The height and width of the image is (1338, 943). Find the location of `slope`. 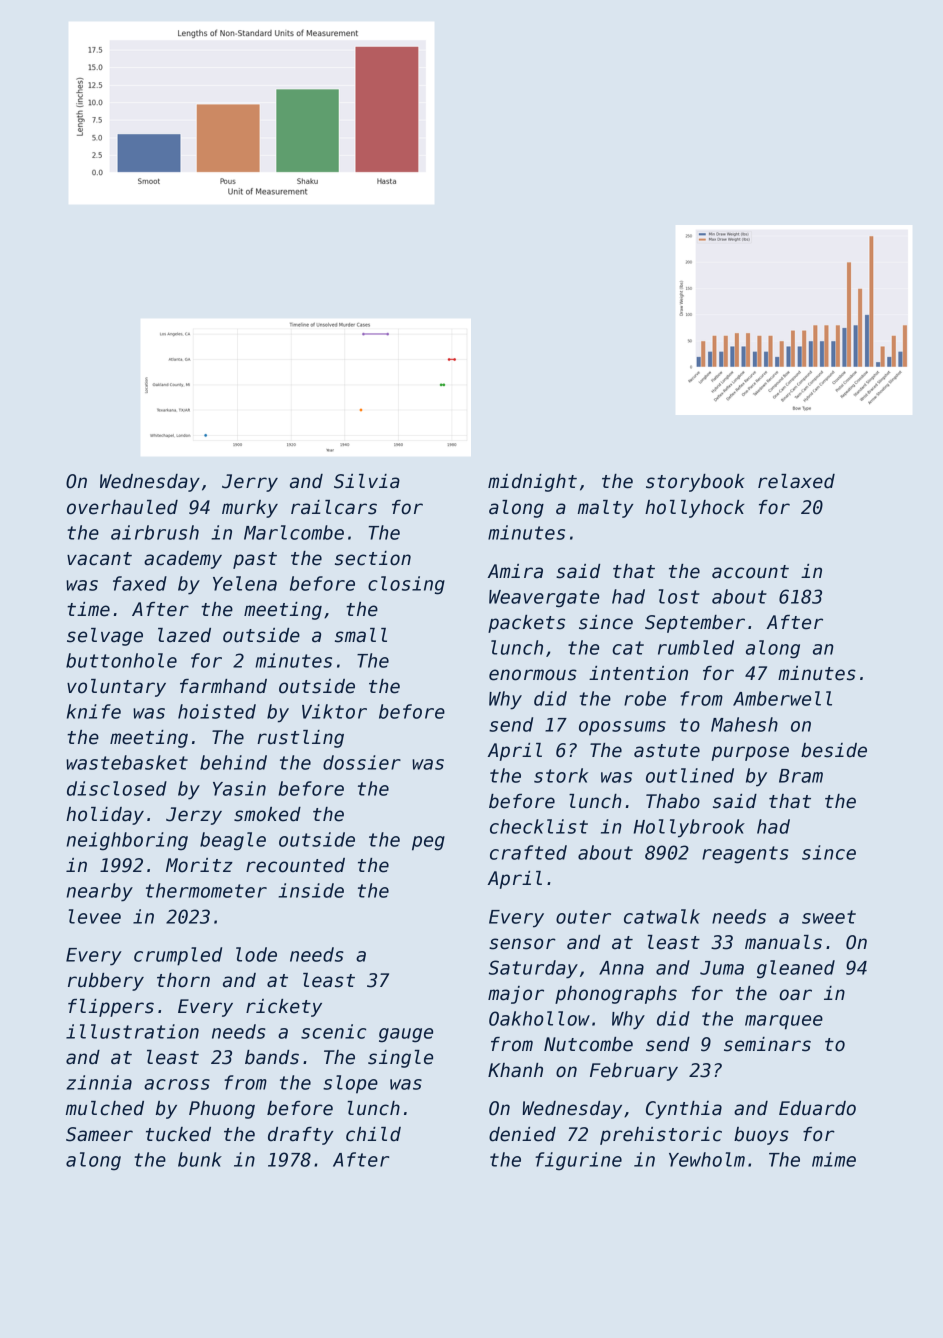

slope is located at coordinates (350, 1084).
